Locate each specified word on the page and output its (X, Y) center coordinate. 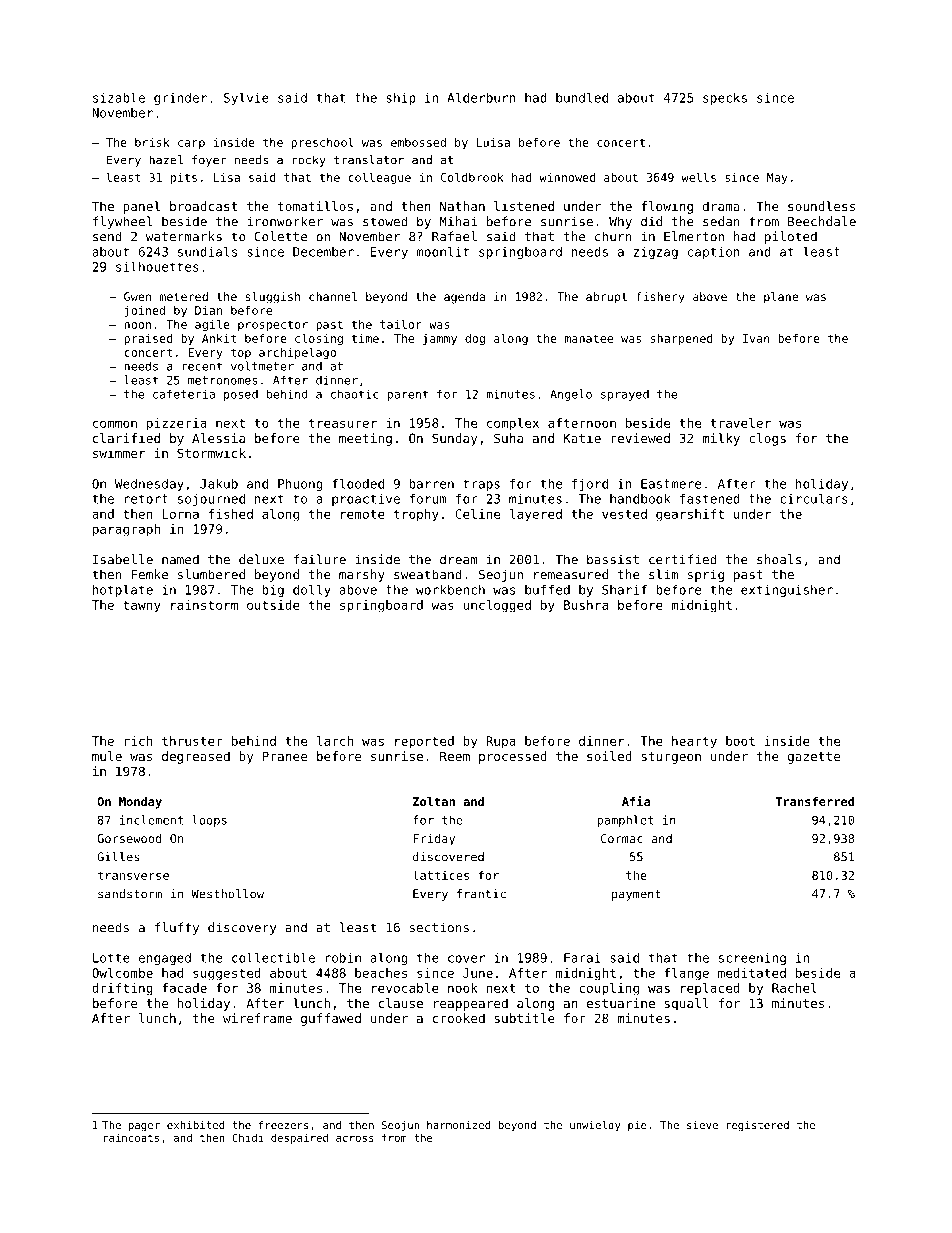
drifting (122, 989)
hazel (166, 160)
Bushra (586, 605)
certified (683, 559)
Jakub (219, 483)
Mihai (458, 221)
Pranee (284, 756)
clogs (767, 439)
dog (475, 339)
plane (781, 298)
